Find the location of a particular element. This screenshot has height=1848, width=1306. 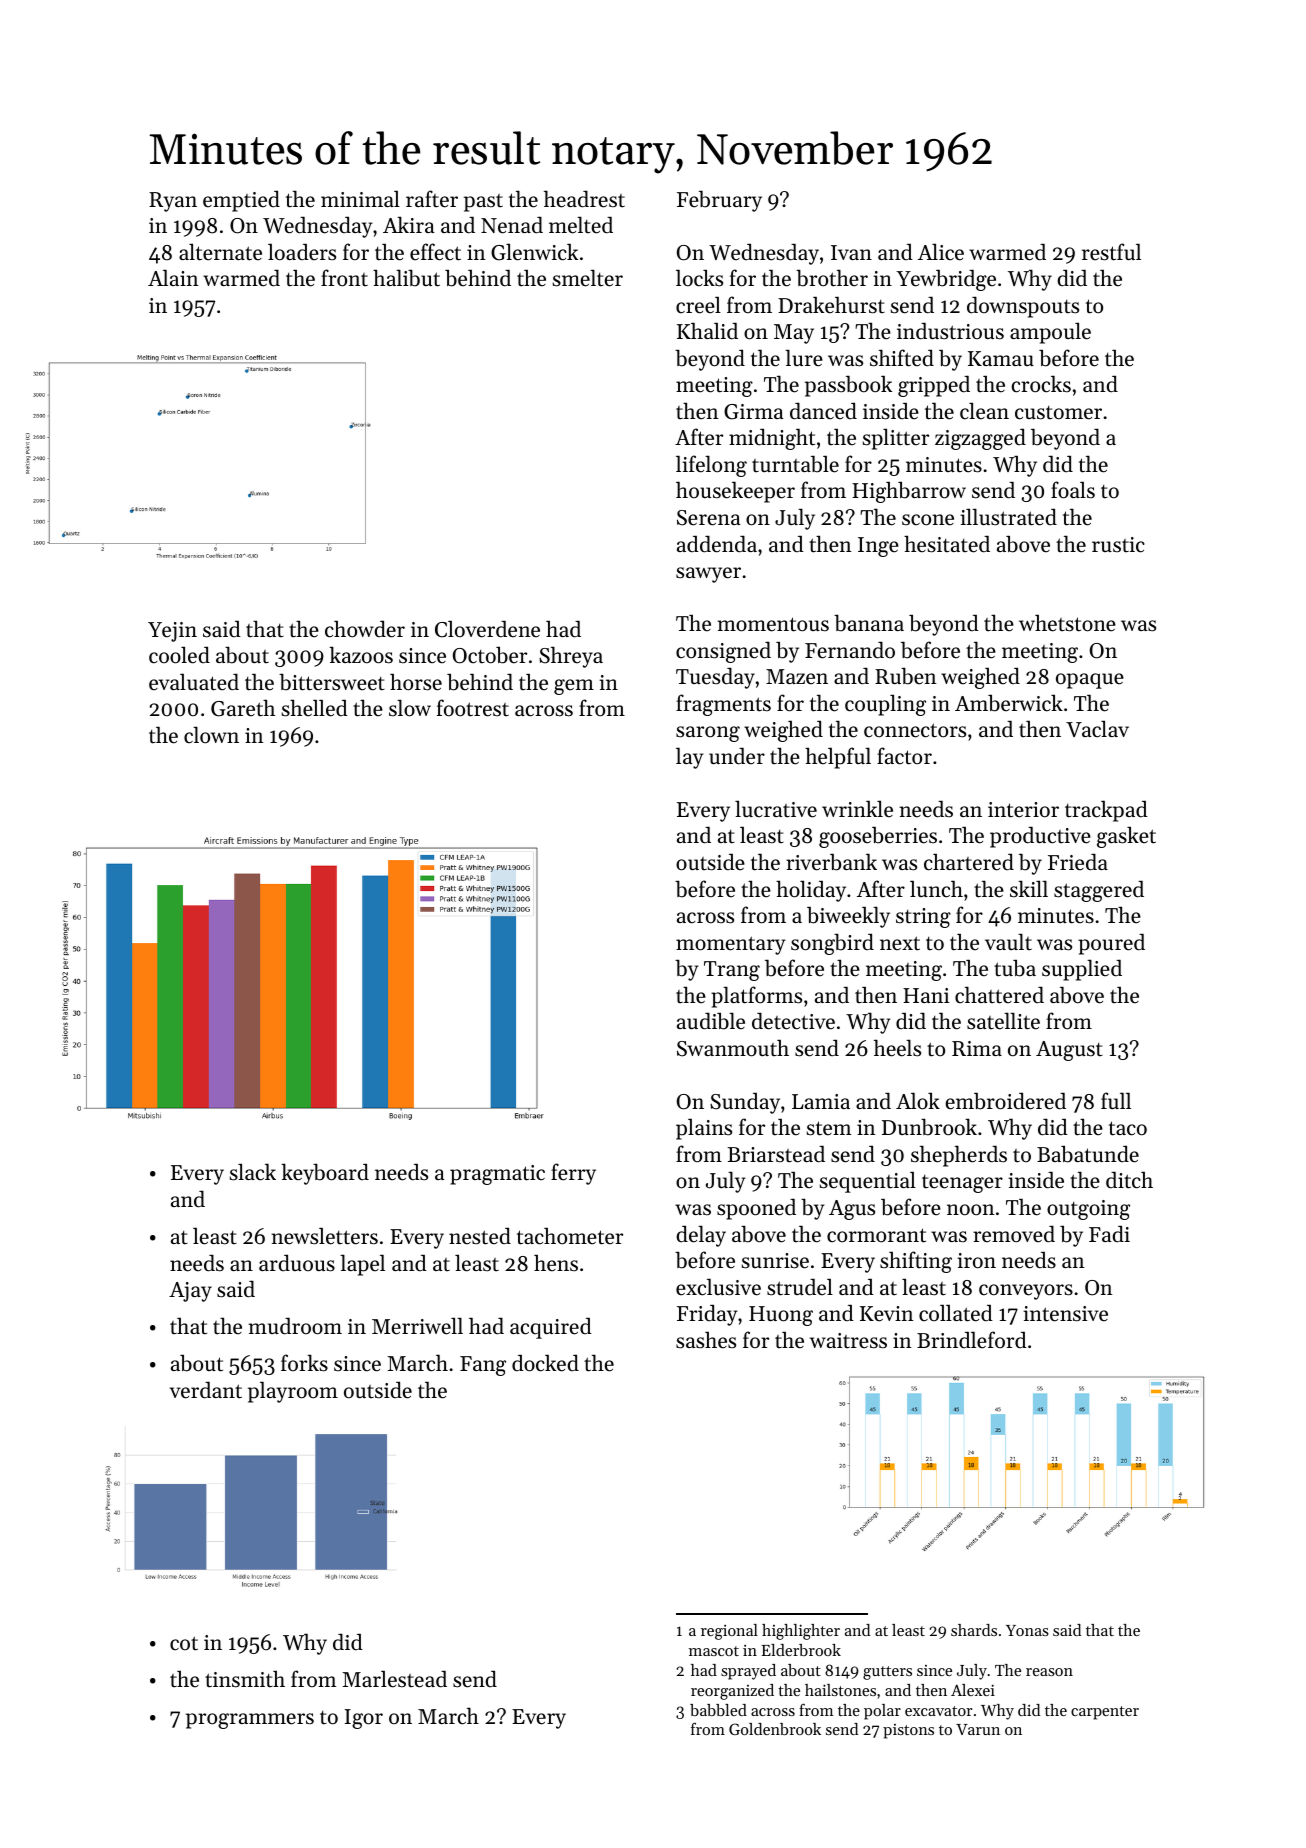

lure is located at coordinates (804, 358).
